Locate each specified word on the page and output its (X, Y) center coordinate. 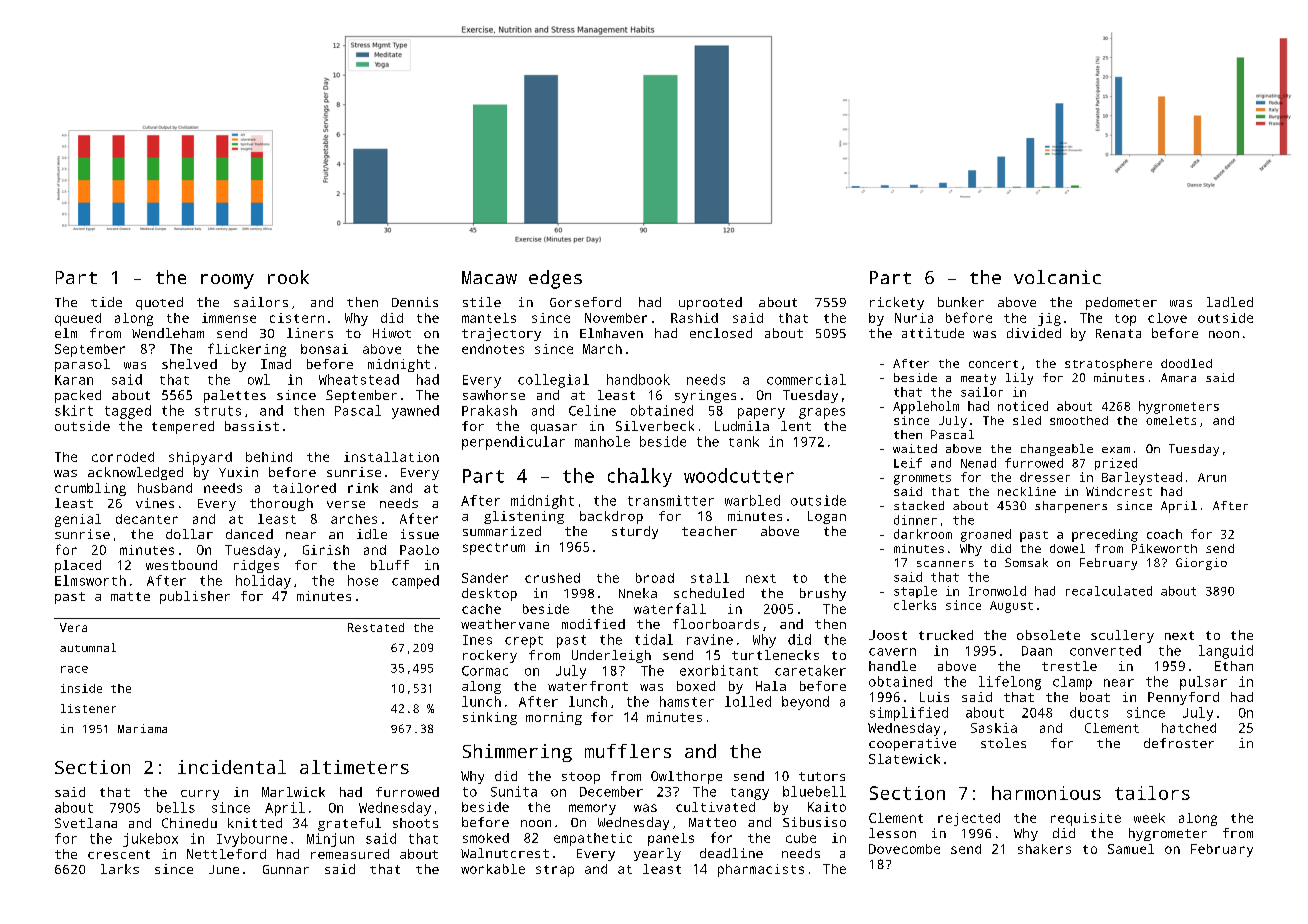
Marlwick (293, 792)
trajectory (501, 334)
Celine (592, 410)
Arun (1212, 477)
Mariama (142, 728)
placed (78, 566)
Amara (1178, 377)
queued (78, 319)
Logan (827, 517)
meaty (978, 379)
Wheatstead (359, 379)
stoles (1003, 743)
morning (554, 718)
